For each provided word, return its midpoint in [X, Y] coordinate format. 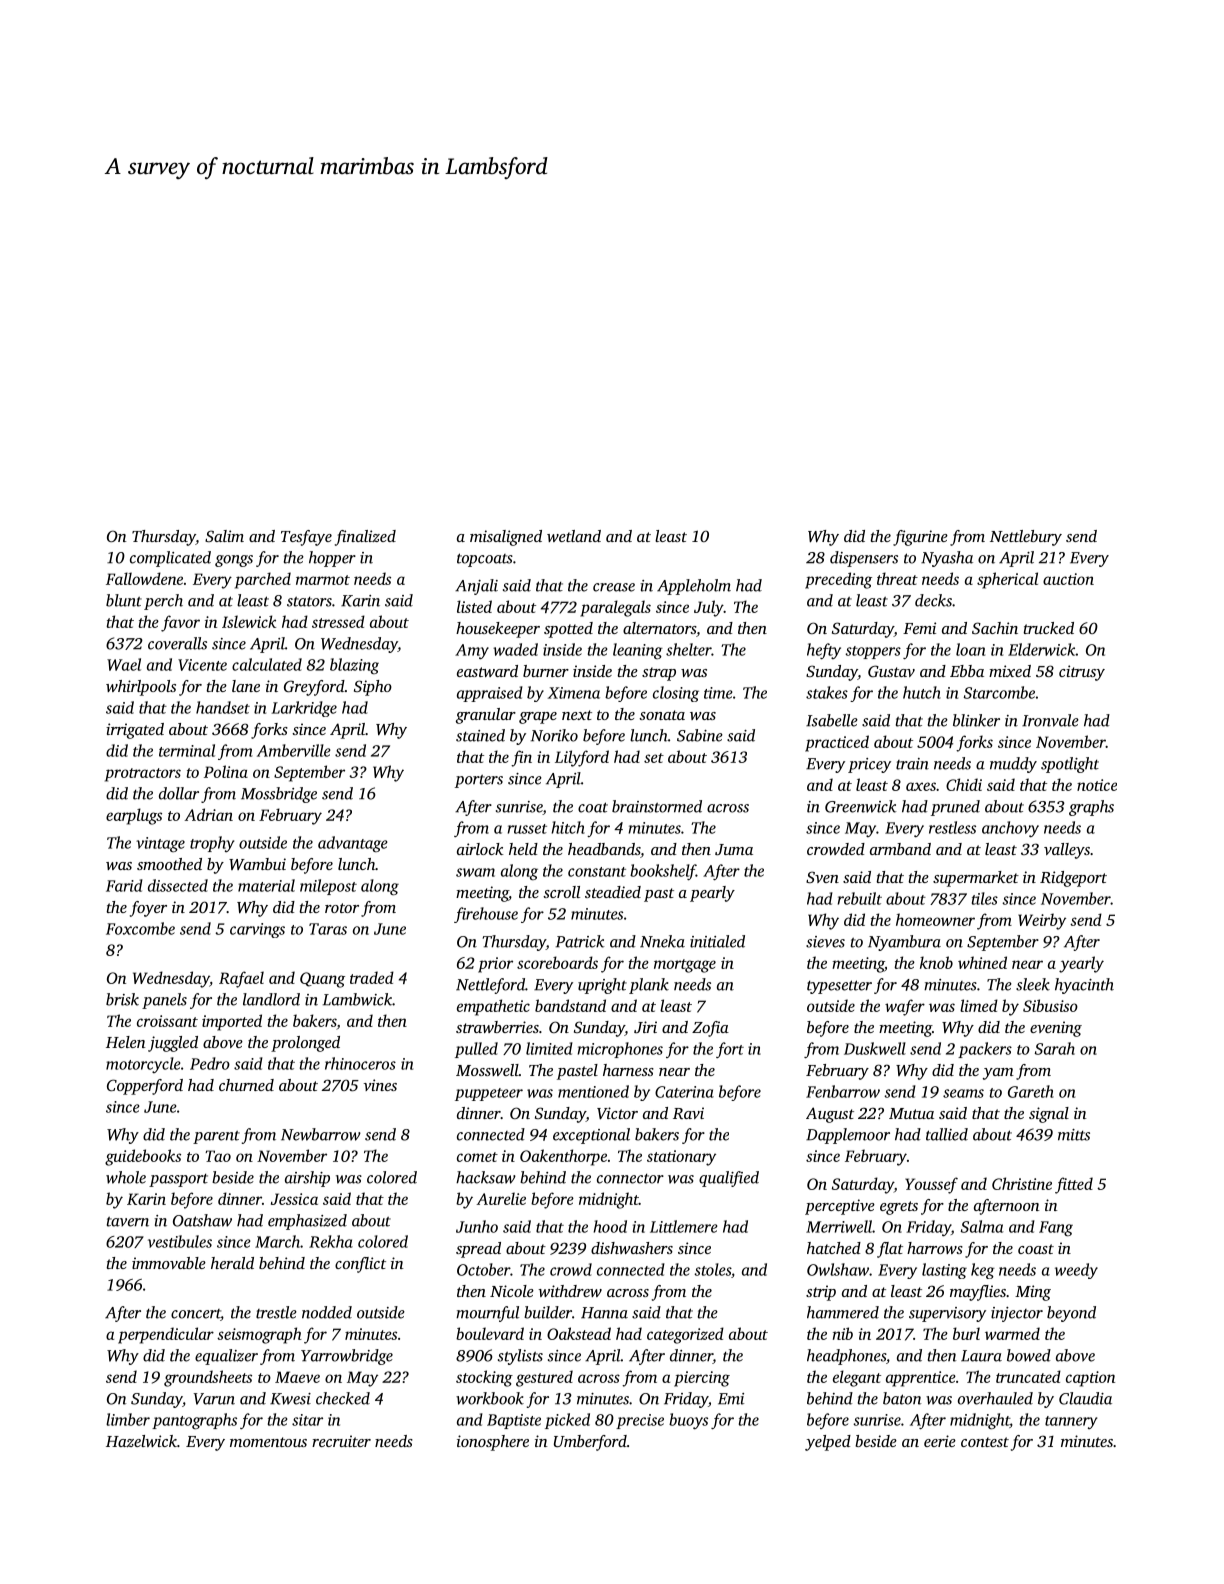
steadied [613, 892]
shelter [689, 649]
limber [128, 1419]
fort [730, 1050]
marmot [323, 580]
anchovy [1010, 829]
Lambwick [357, 999]
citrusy [1082, 673]
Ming [1033, 1293]
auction [1068, 579]
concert [196, 1315]
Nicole [512, 1291]
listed [474, 606]
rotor [342, 908]
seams [963, 1093]
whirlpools [141, 688]
